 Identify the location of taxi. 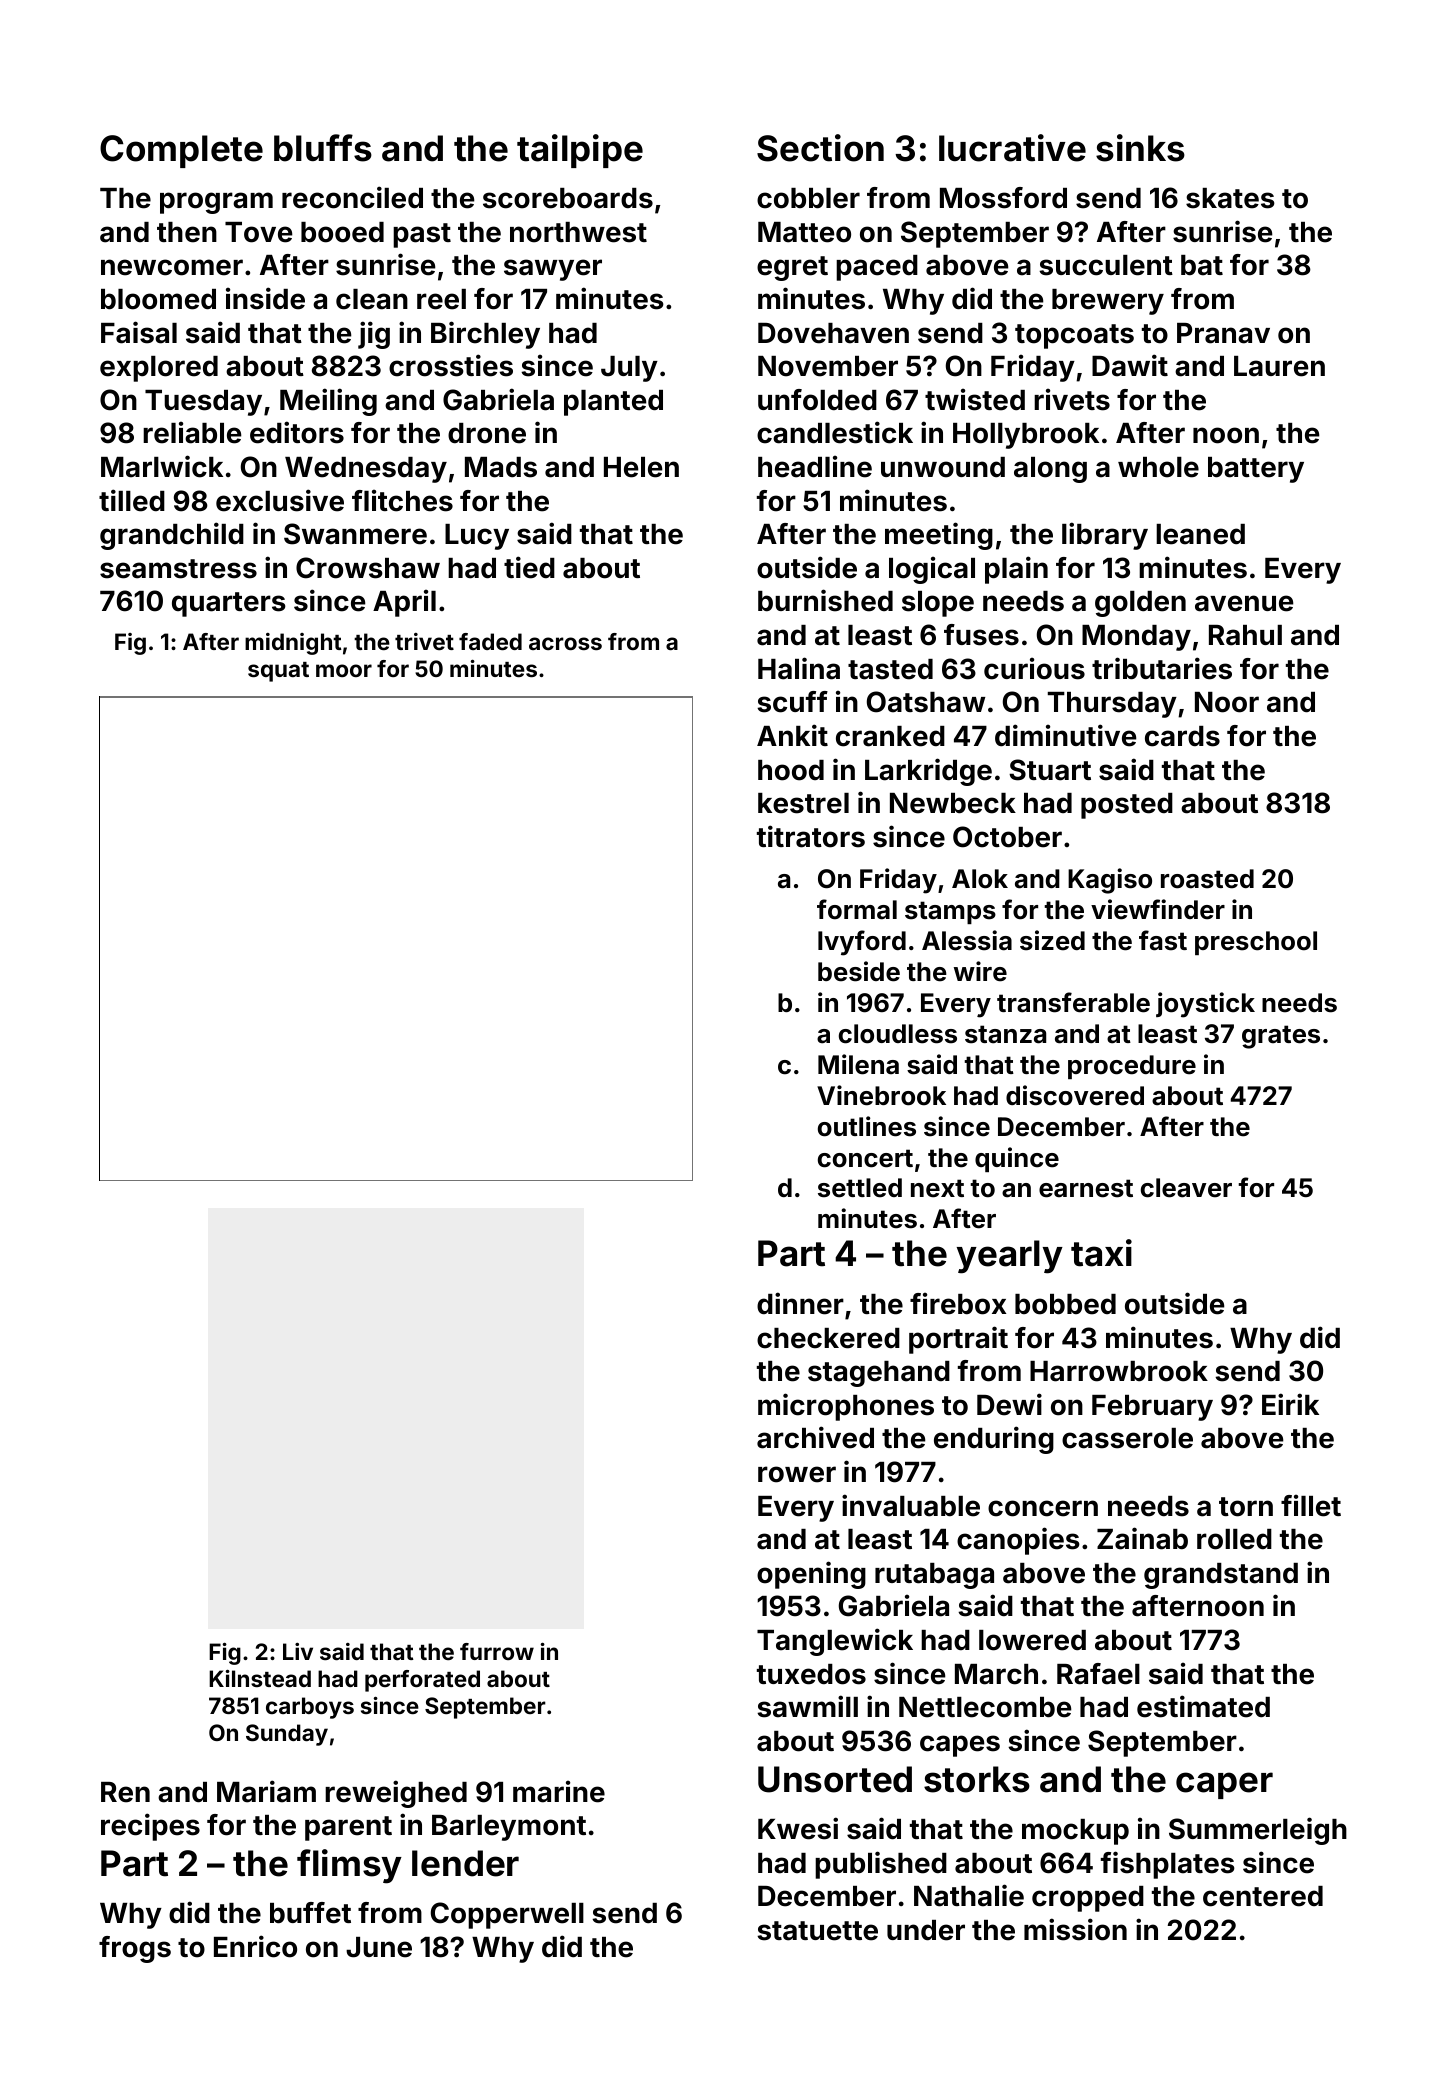
(1101, 1253).
